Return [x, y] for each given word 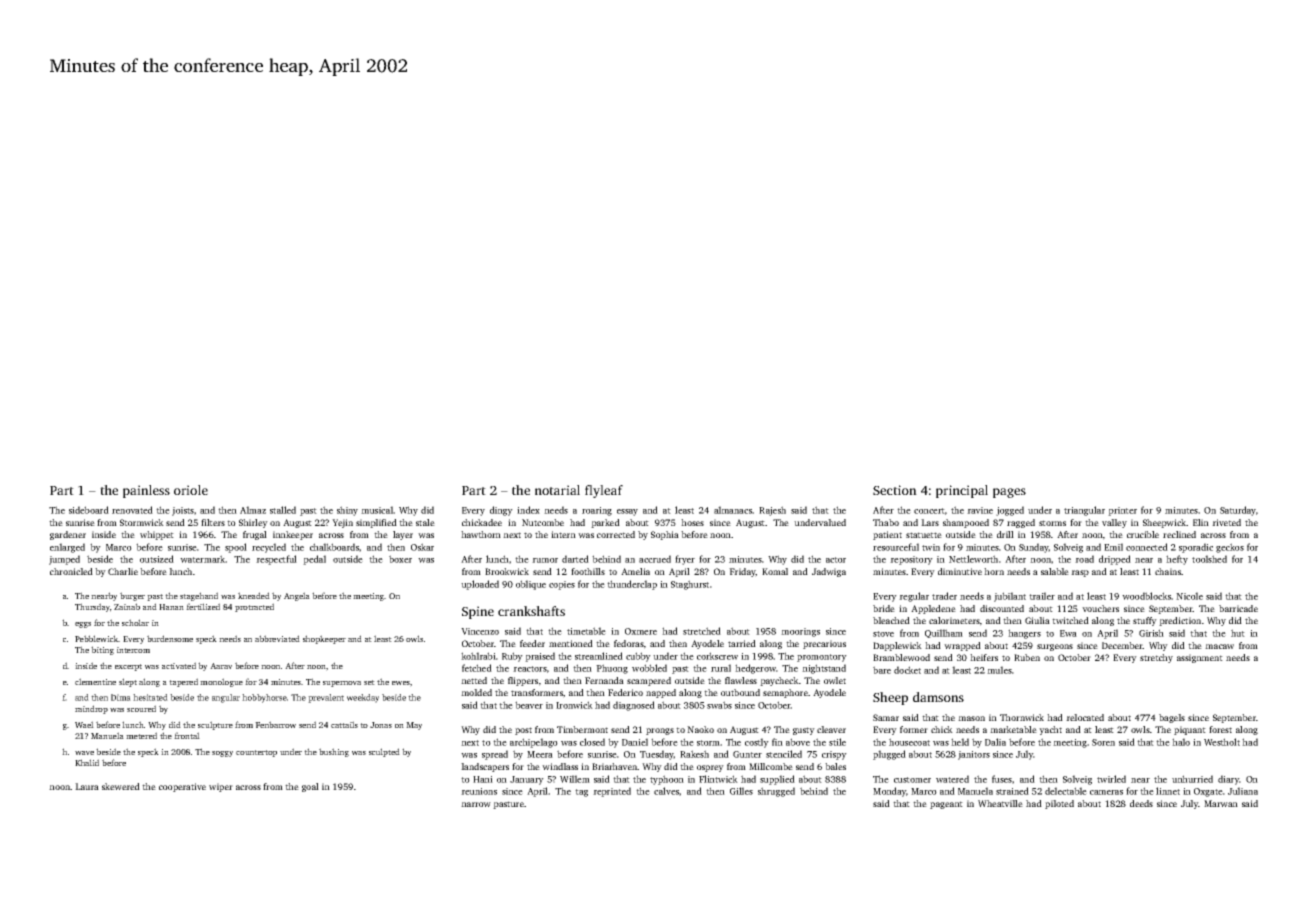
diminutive [960, 571]
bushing [334, 752]
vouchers [1100, 608]
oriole [191, 490]
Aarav [221, 666]
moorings [800, 632]
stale [425, 522]
